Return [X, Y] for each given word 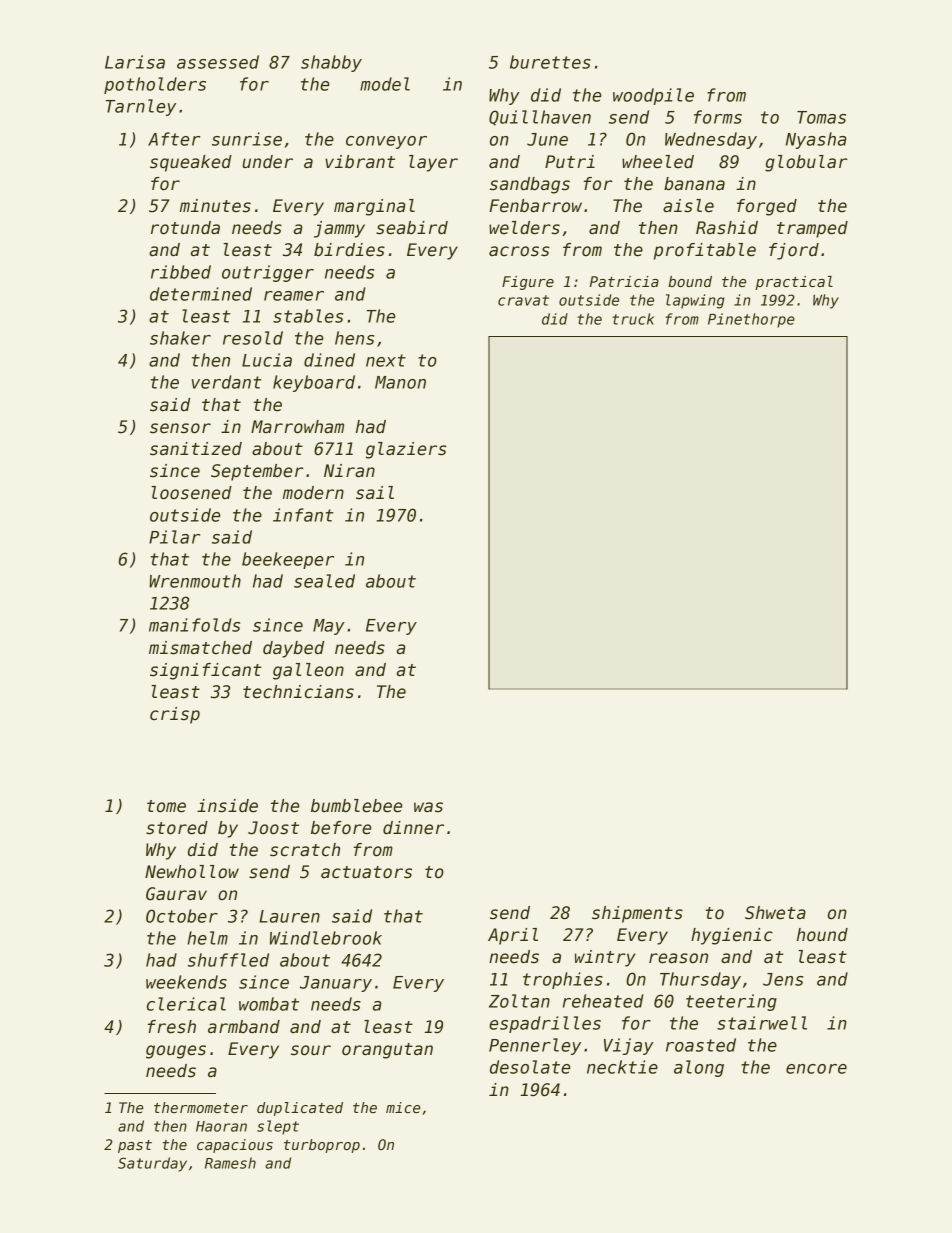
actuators [366, 872]
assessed [218, 62]
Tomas [821, 117]
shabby [331, 63]
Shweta [775, 913]
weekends [186, 982]
